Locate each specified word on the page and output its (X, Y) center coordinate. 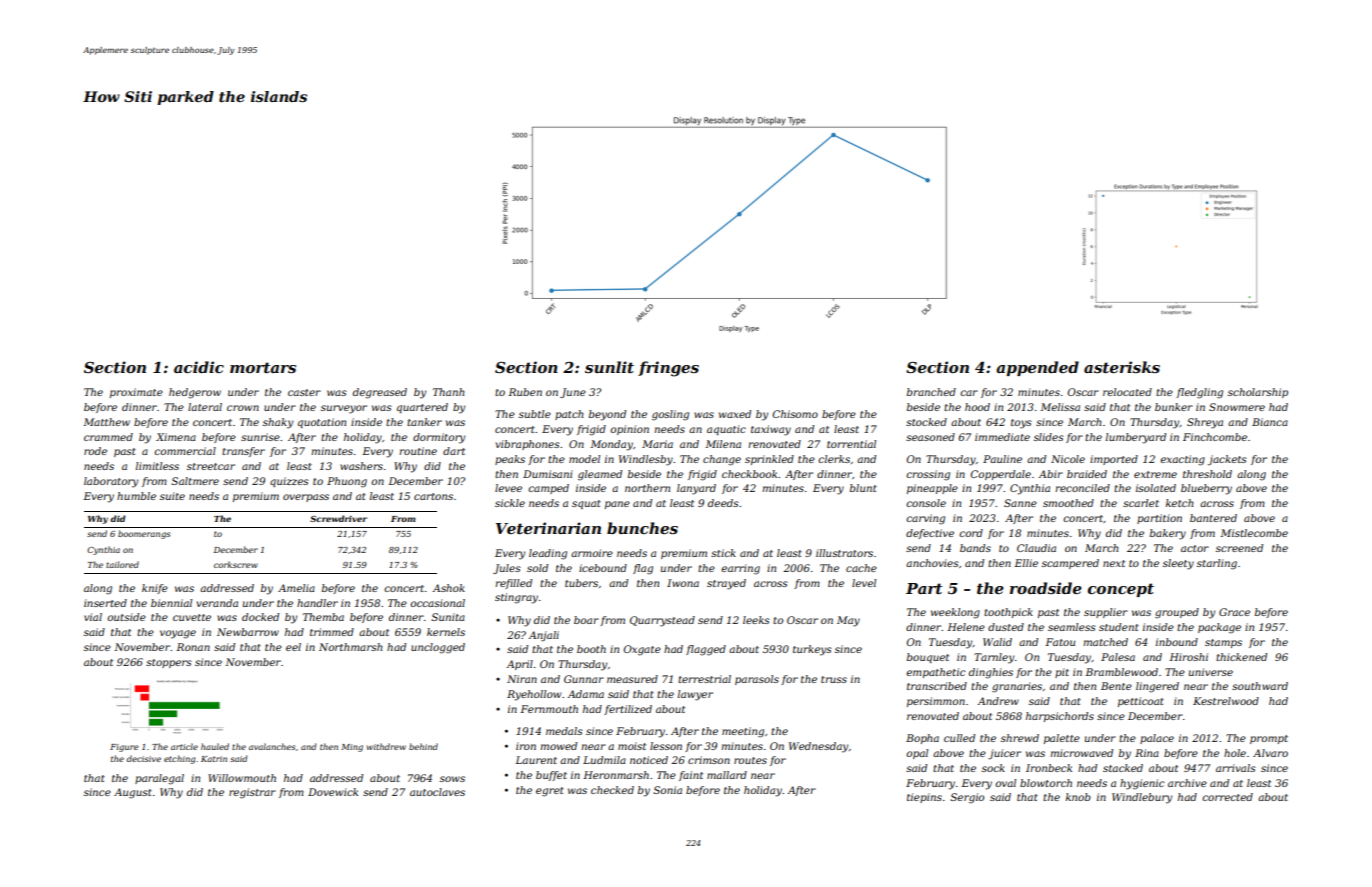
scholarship (1258, 393)
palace (1157, 739)
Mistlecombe (1254, 533)
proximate (136, 393)
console (926, 503)
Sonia (667, 790)
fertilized (628, 710)
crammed (108, 437)
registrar (252, 793)
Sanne (1020, 503)
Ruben (525, 392)
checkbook (749, 474)
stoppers (169, 663)
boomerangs (144, 534)
